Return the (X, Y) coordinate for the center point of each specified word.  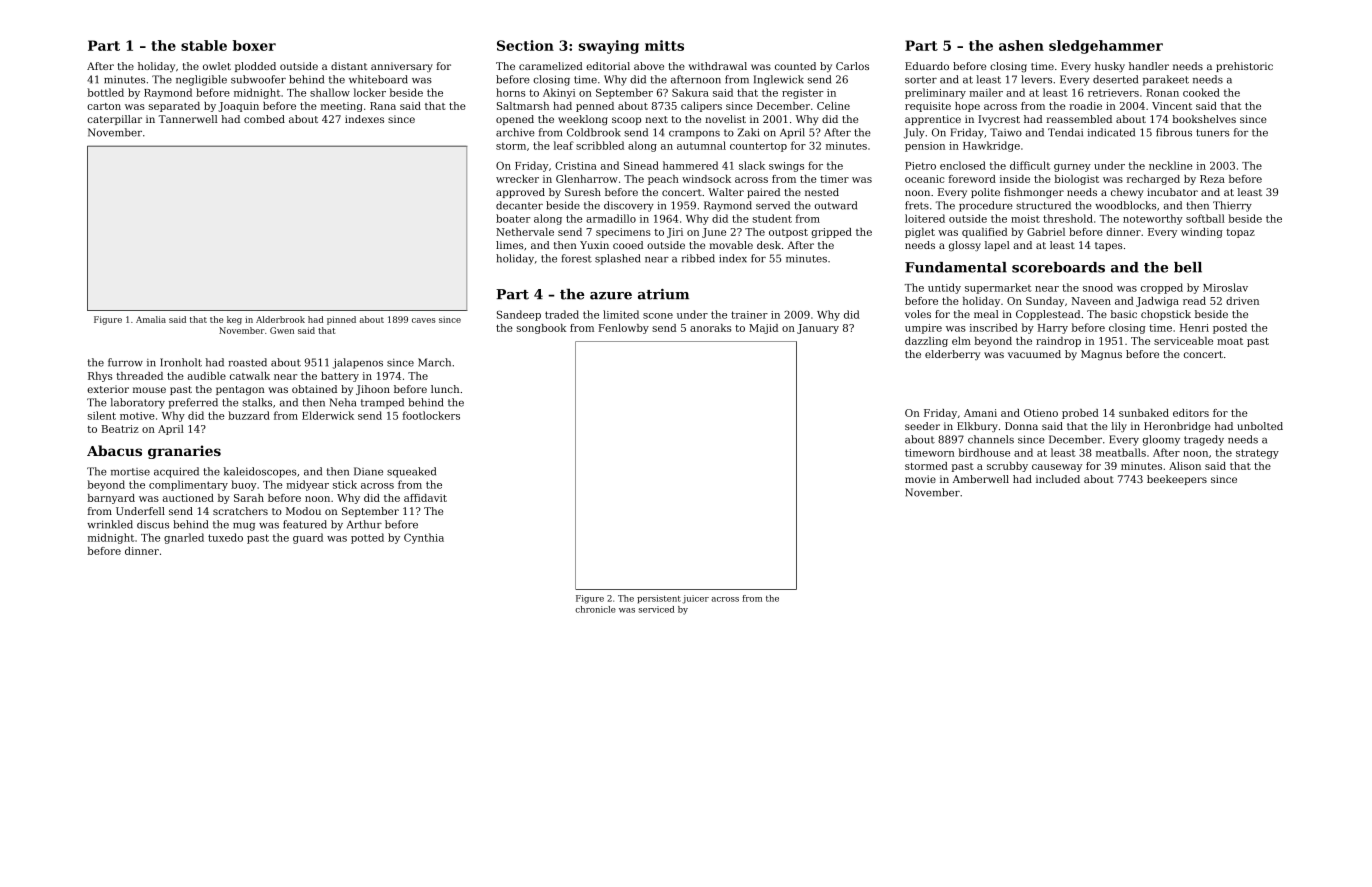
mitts (664, 45)
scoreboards (1058, 267)
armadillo (611, 218)
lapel (997, 246)
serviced (656, 609)
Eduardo (927, 66)
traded (562, 314)
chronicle (595, 609)
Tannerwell (188, 119)
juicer (695, 599)
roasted (247, 362)
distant (349, 66)
